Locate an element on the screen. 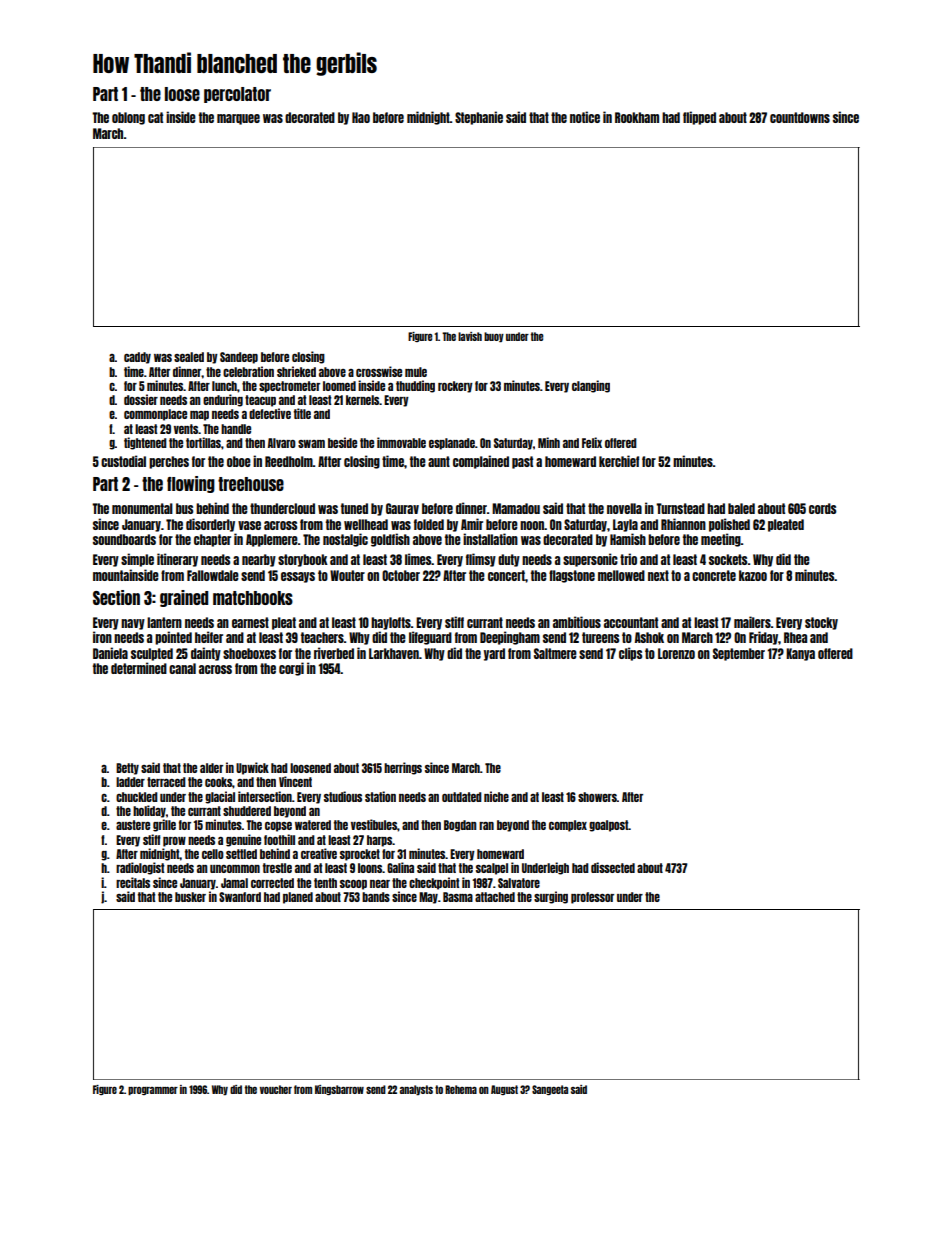 The width and height of the screenshot is (952, 1233). Stephanie is located at coordinates (479, 118).
